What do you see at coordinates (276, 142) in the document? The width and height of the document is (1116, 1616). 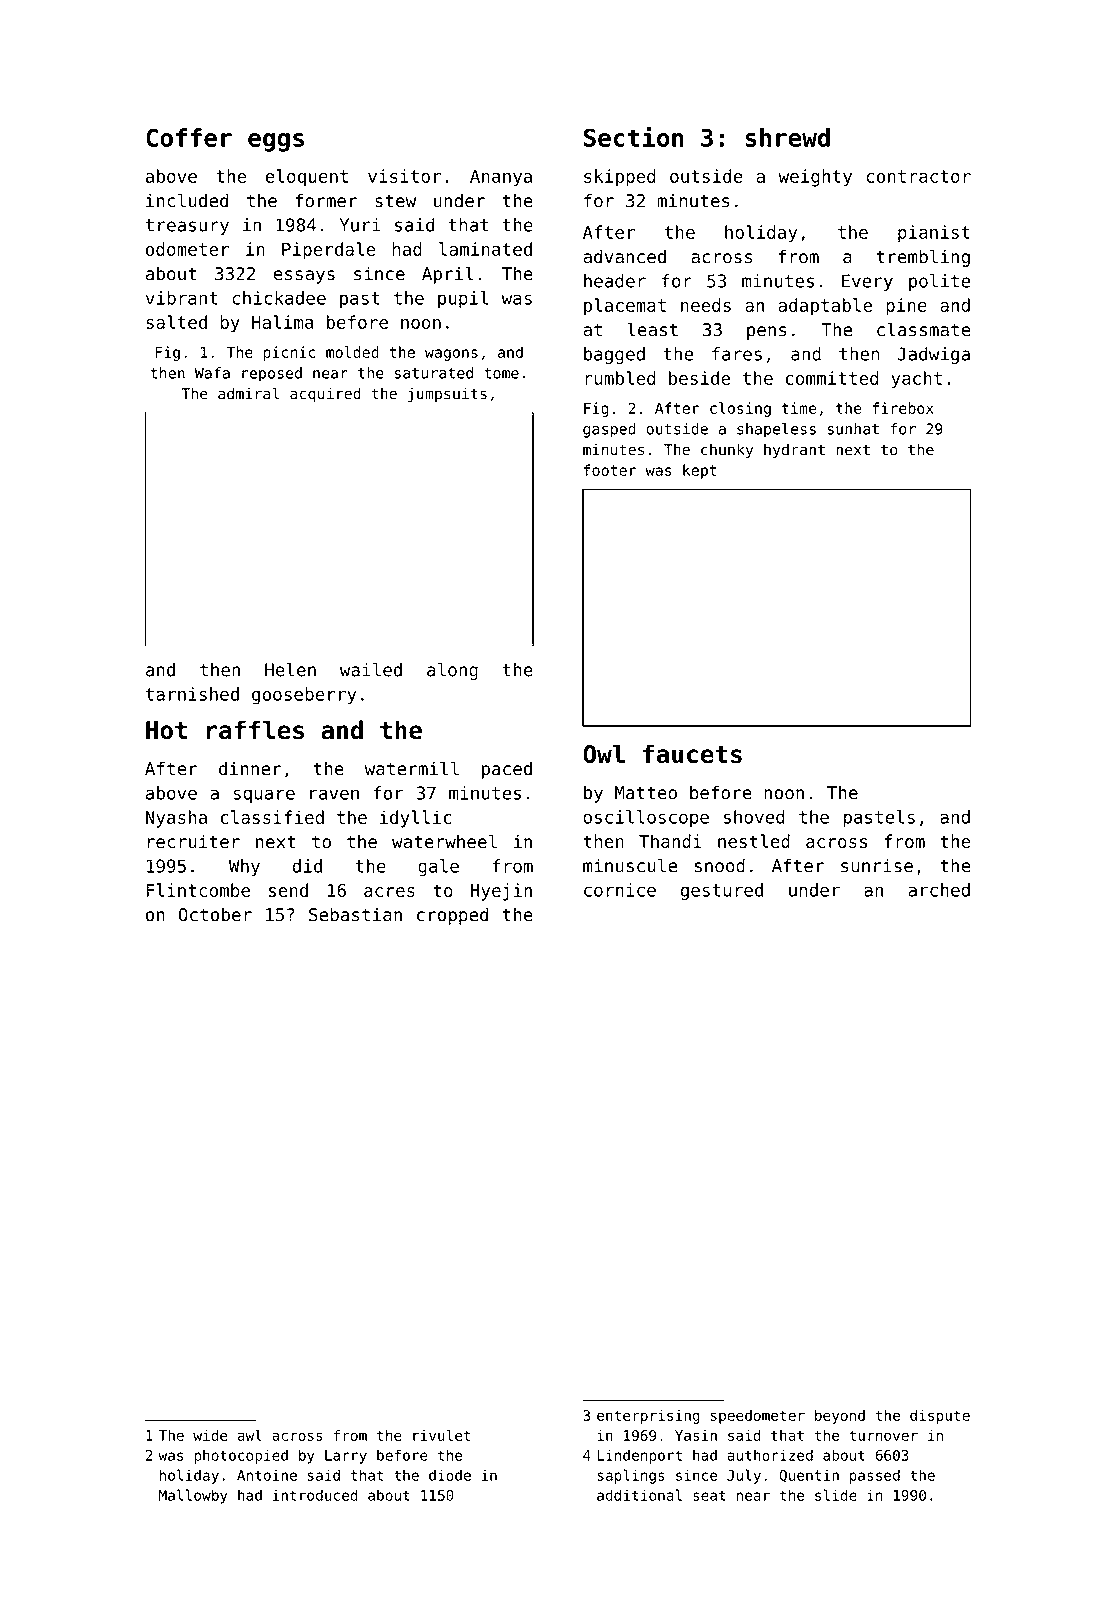 I see `eggs` at bounding box center [276, 142].
